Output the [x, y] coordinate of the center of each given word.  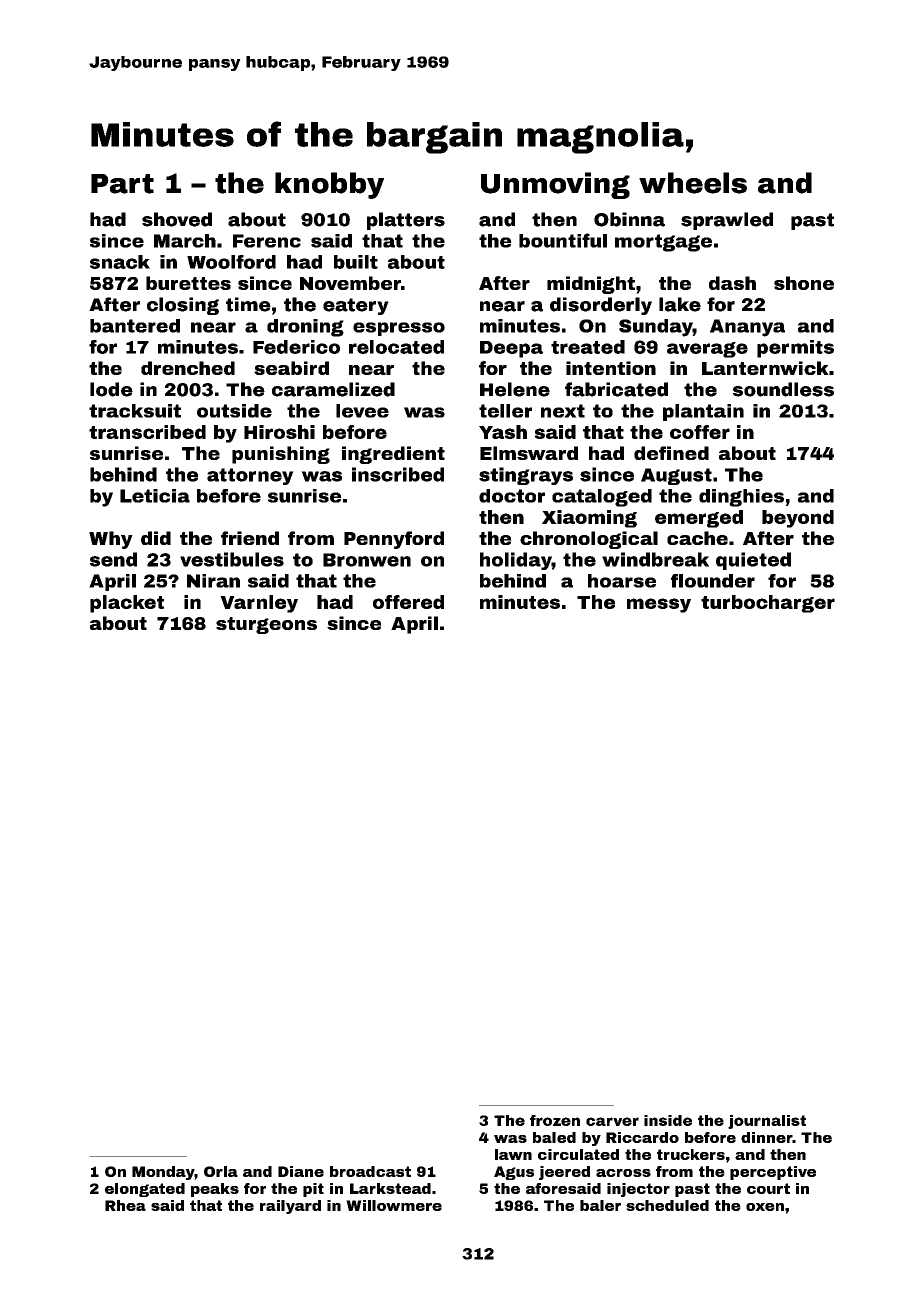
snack [120, 262]
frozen [555, 1120]
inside [668, 1120]
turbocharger [768, 604]
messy [659, 605]
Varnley [259, 604]
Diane [301, 1171]
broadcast [370, 1171]
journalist [767, 1122]
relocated [396, 347]
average [707, 350]
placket [127, 604]
